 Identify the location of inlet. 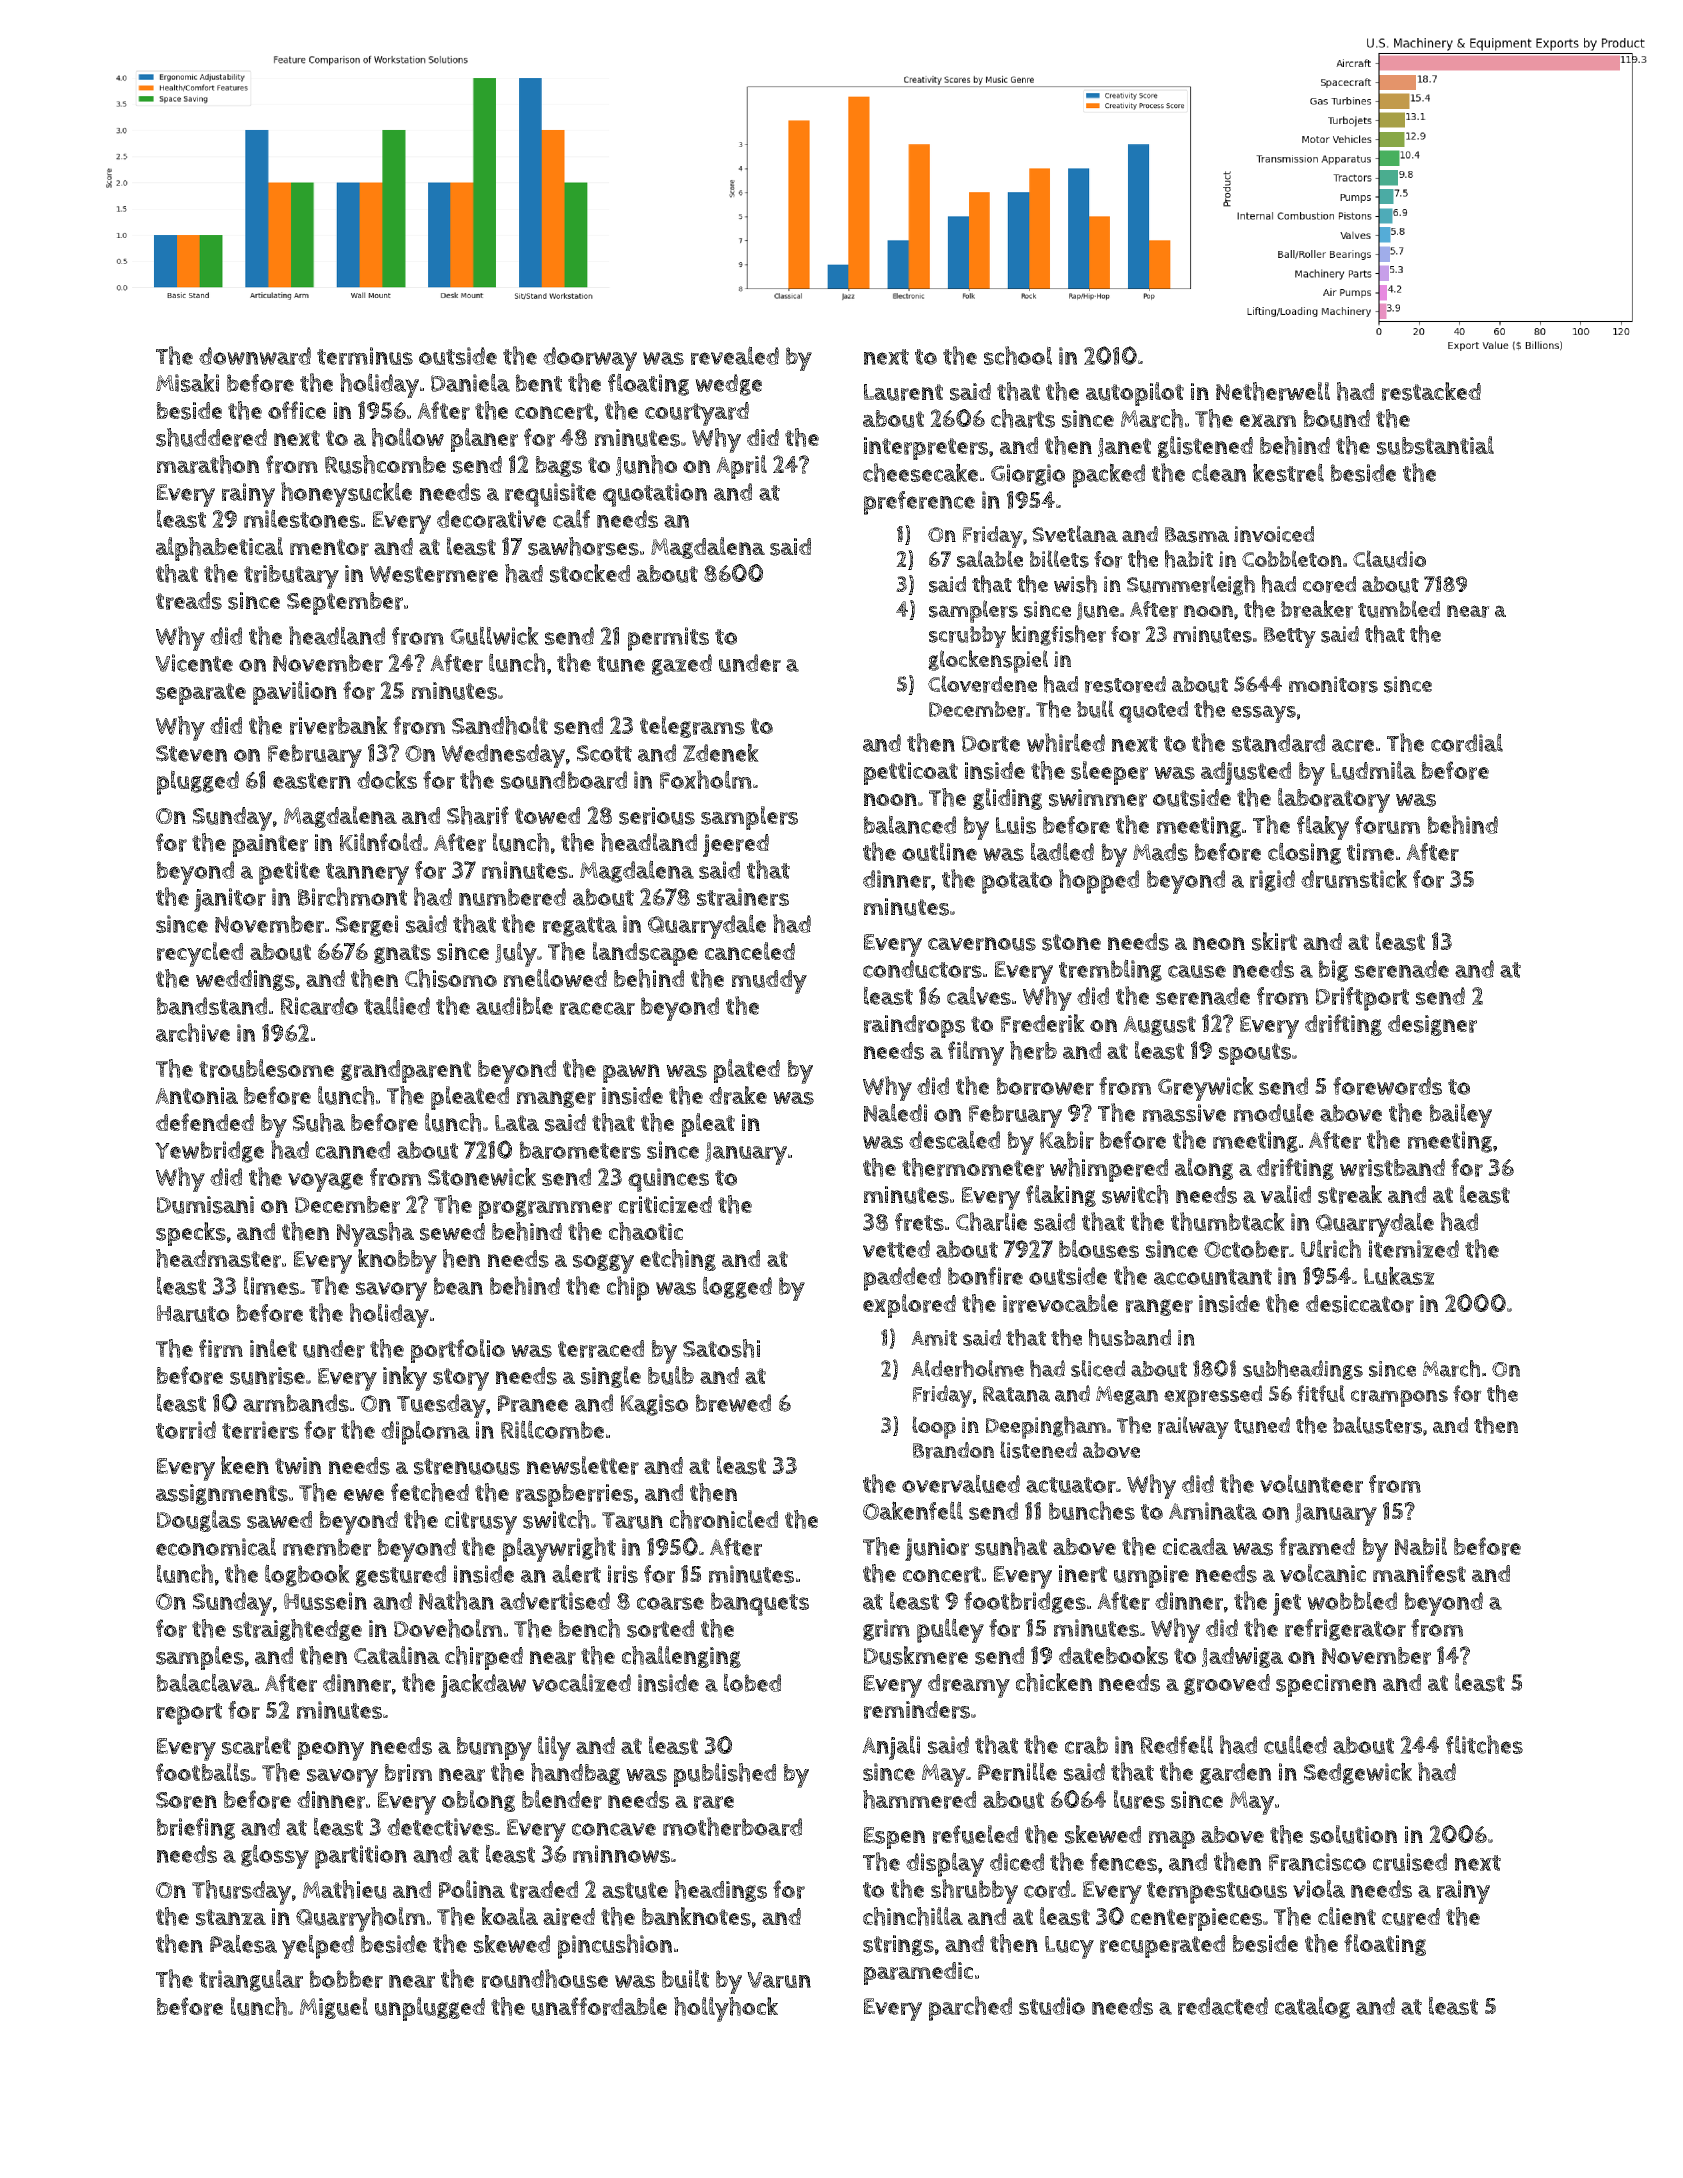
(273, 1348).
